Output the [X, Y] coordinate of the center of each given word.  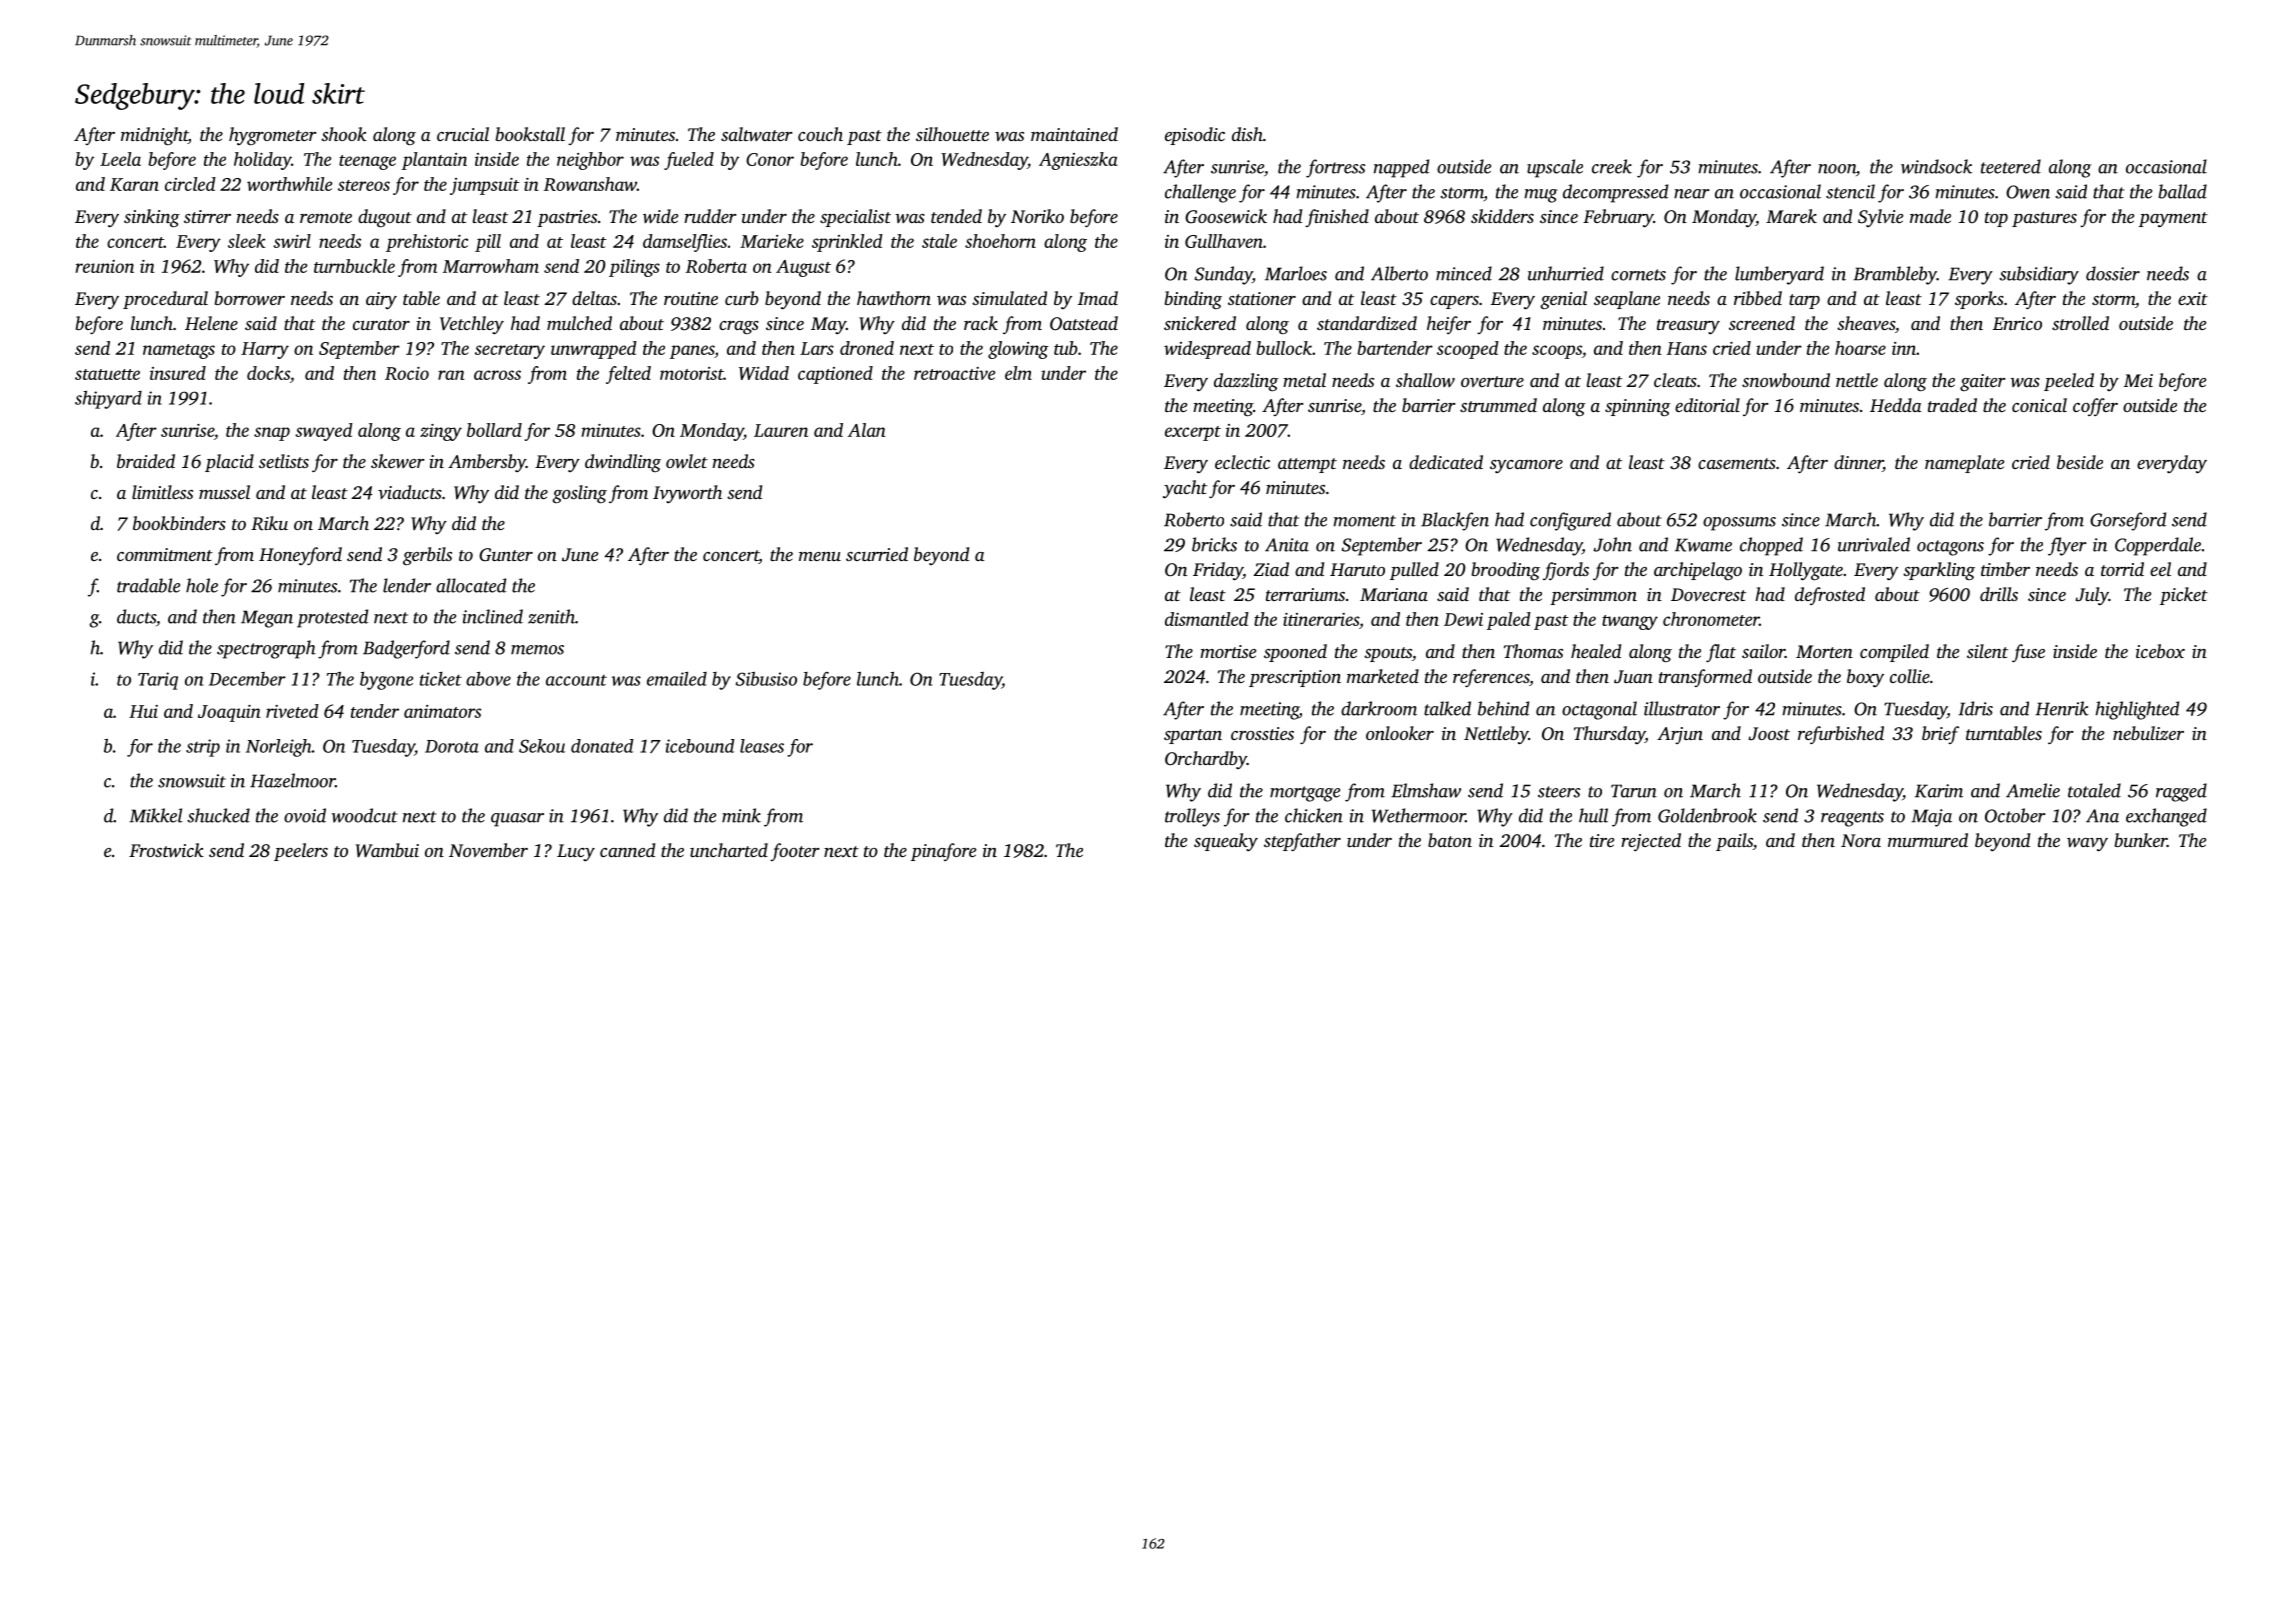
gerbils [427, 556]
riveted [292, 711]
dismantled [1207, 619]
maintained [1074, 134]
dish [1247, 134]
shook [344, 134]
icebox [2160, 651]
